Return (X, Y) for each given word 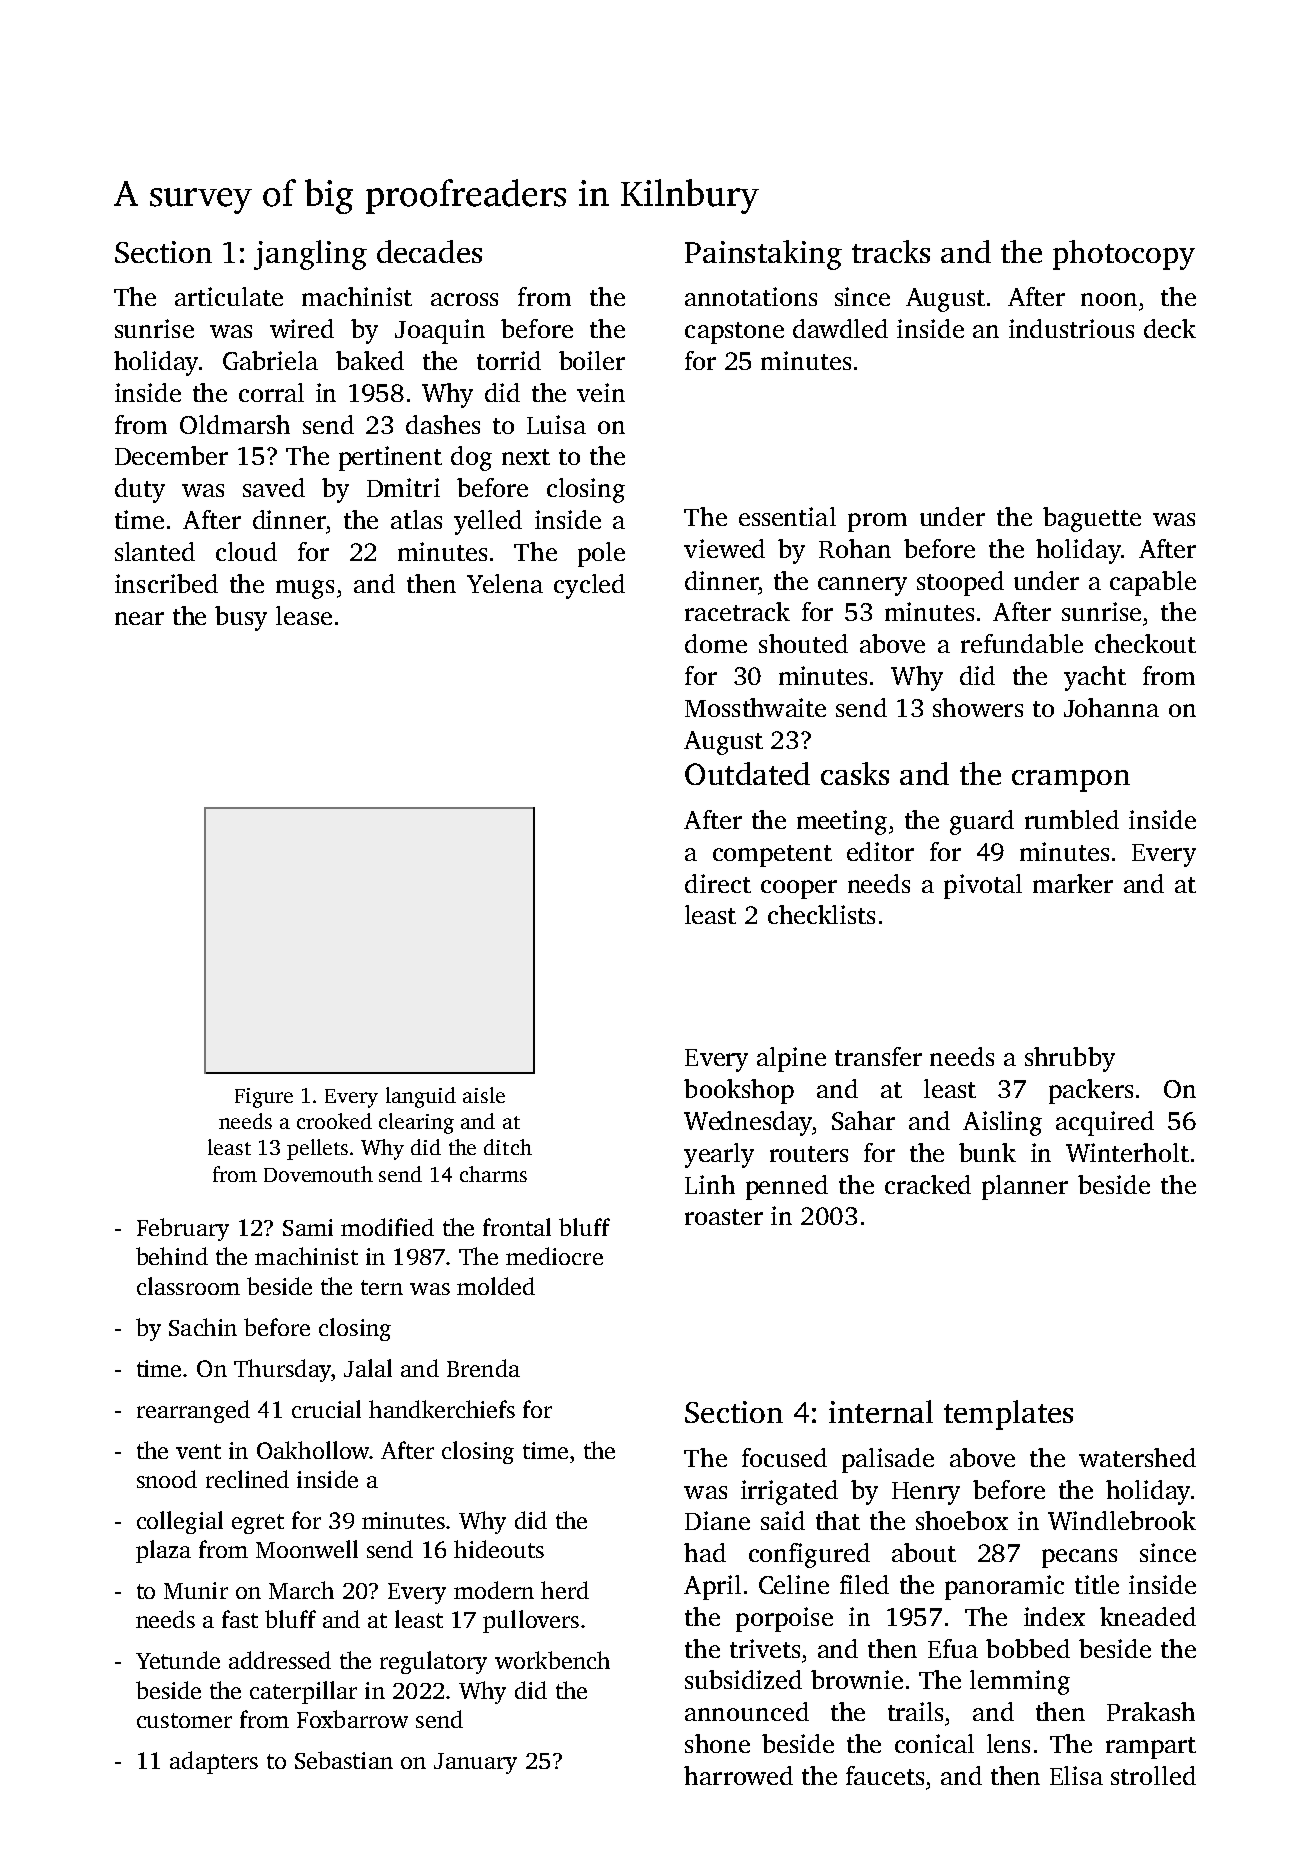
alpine (791, 1059)
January (475, 1763)
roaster (724, 1217)
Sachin (203, 1327)
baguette (1092, 519)
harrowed (738, 1775)
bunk (987, 1152)
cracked (928, 1184)
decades (429, 251)
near (139, 618)
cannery (862, 586)
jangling (310, 255)
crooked (334, 1121)
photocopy (1124, 255)
